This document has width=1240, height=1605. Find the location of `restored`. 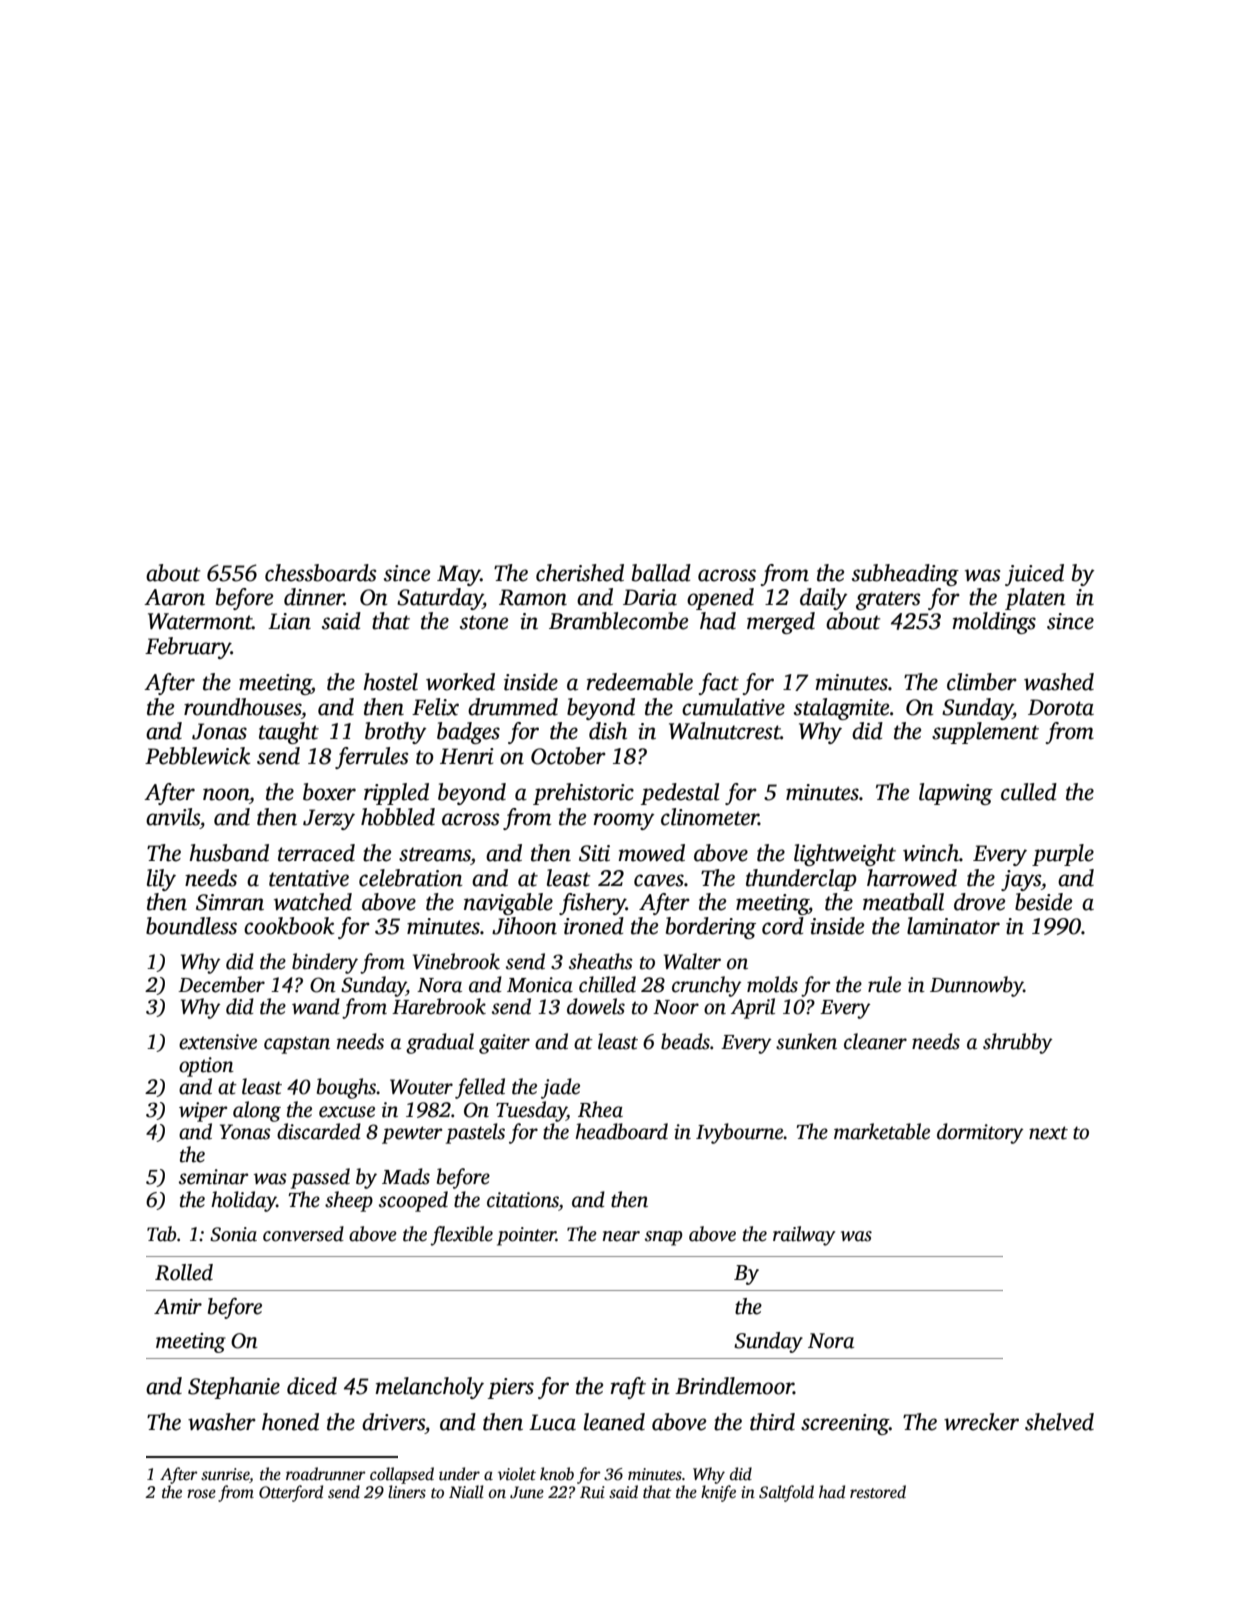

restored is located at coordinates (878, 1492).
